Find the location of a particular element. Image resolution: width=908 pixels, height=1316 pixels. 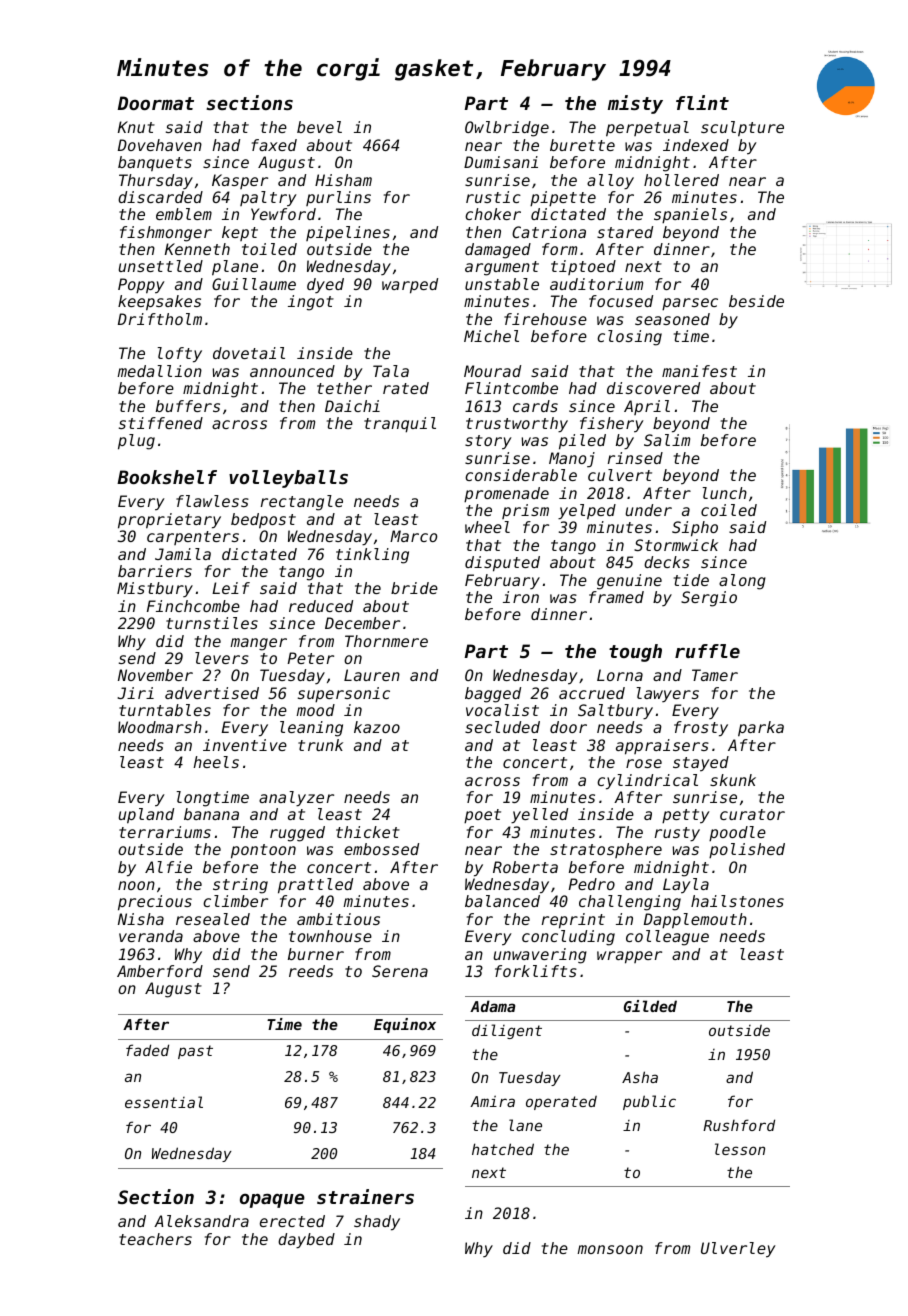

parsec is located at coordinates (690, 304).
